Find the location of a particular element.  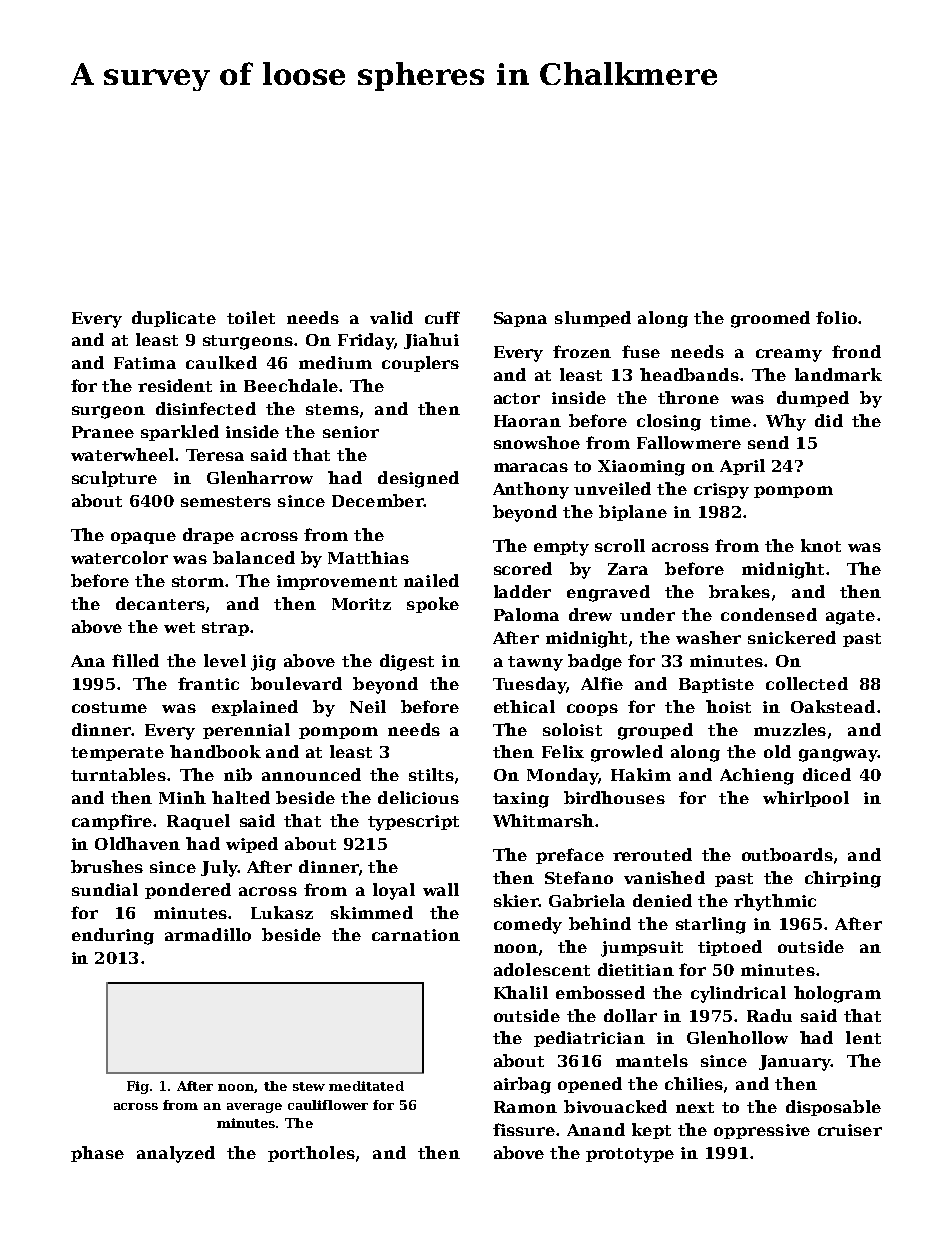

duplicate is located at coordinates (174, 319).
